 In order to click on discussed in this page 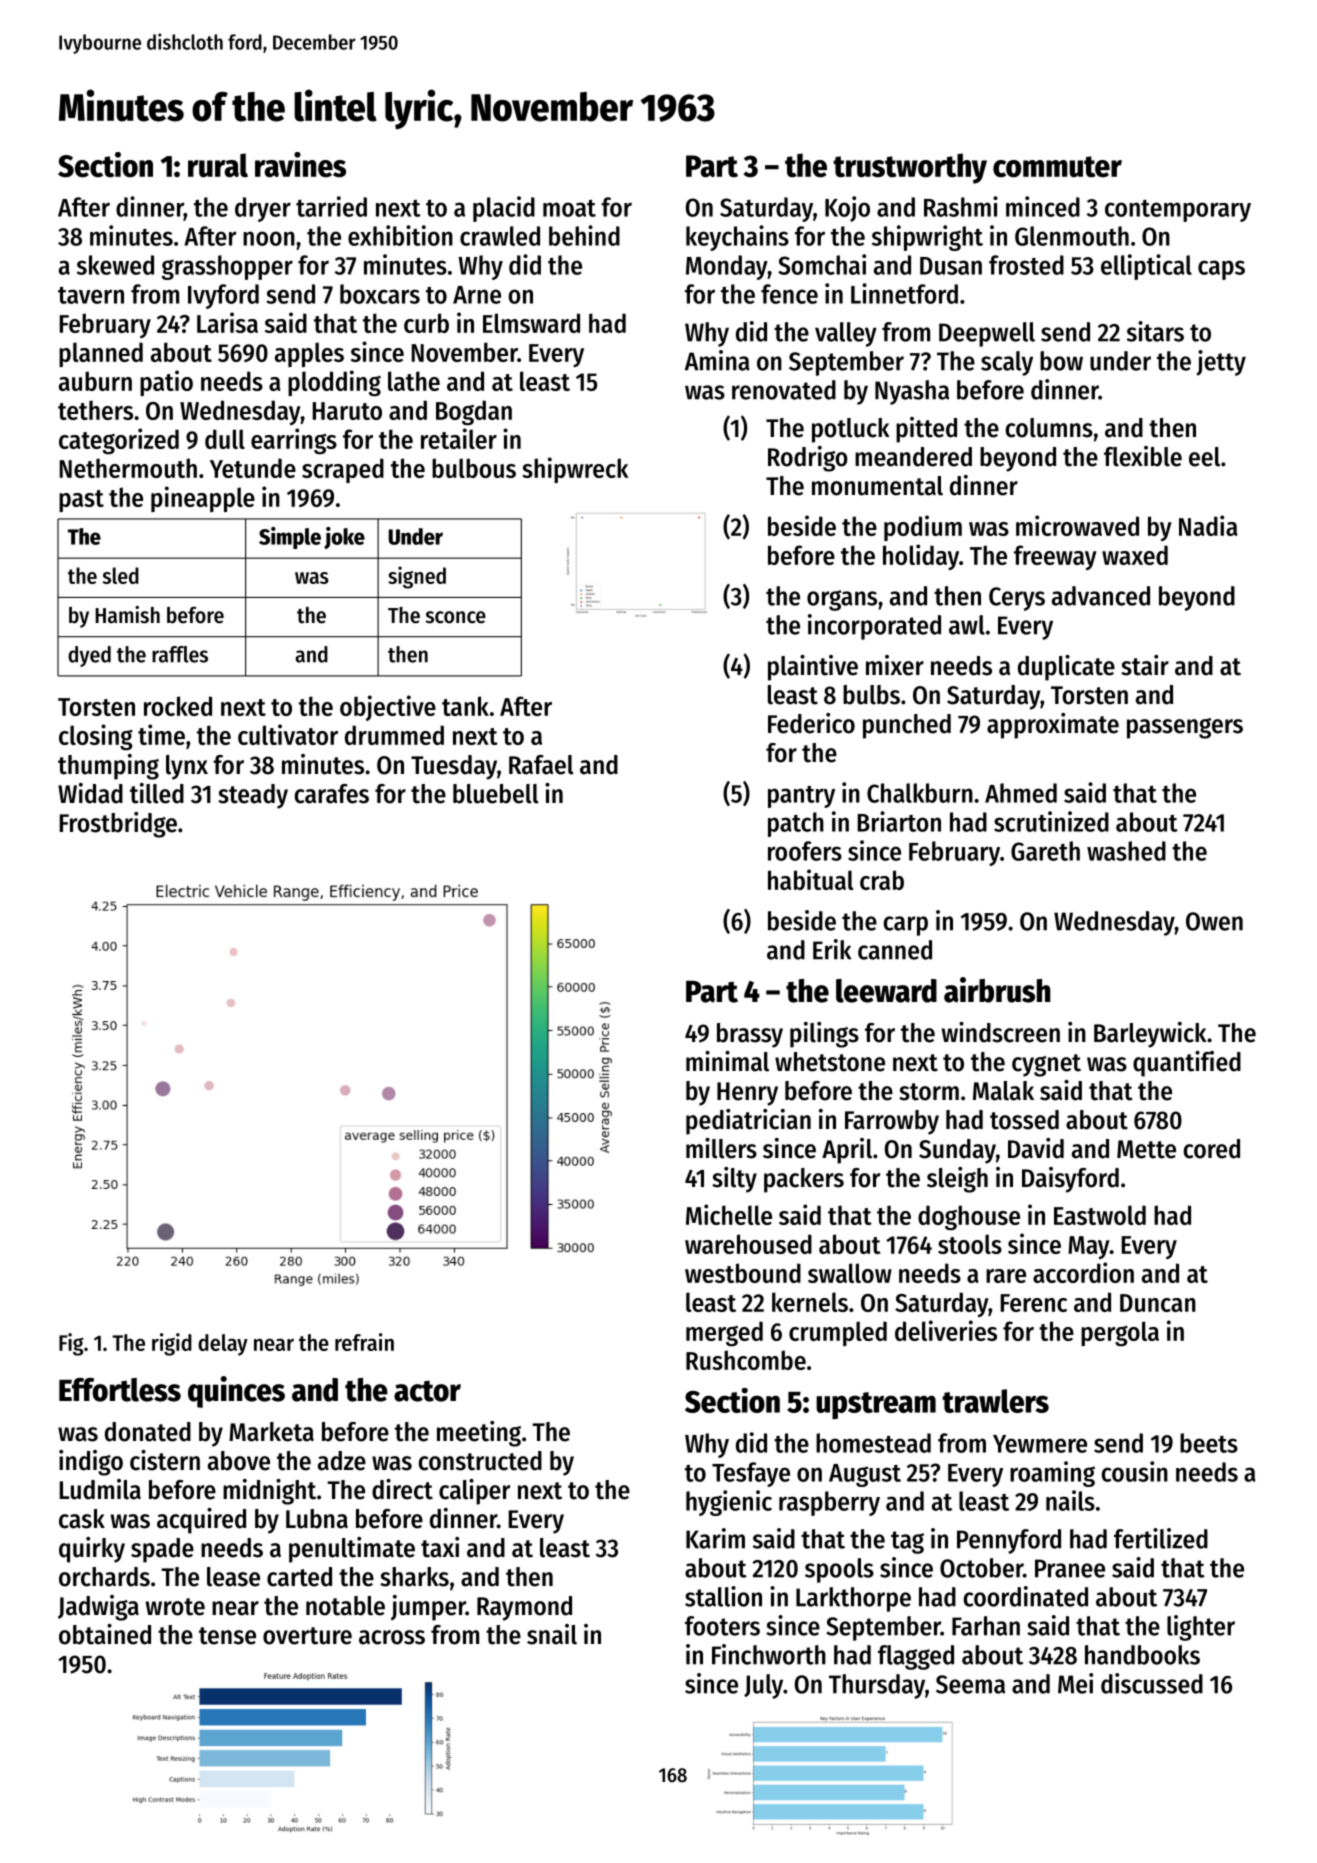, I will do `click(1152, 1683)`.
